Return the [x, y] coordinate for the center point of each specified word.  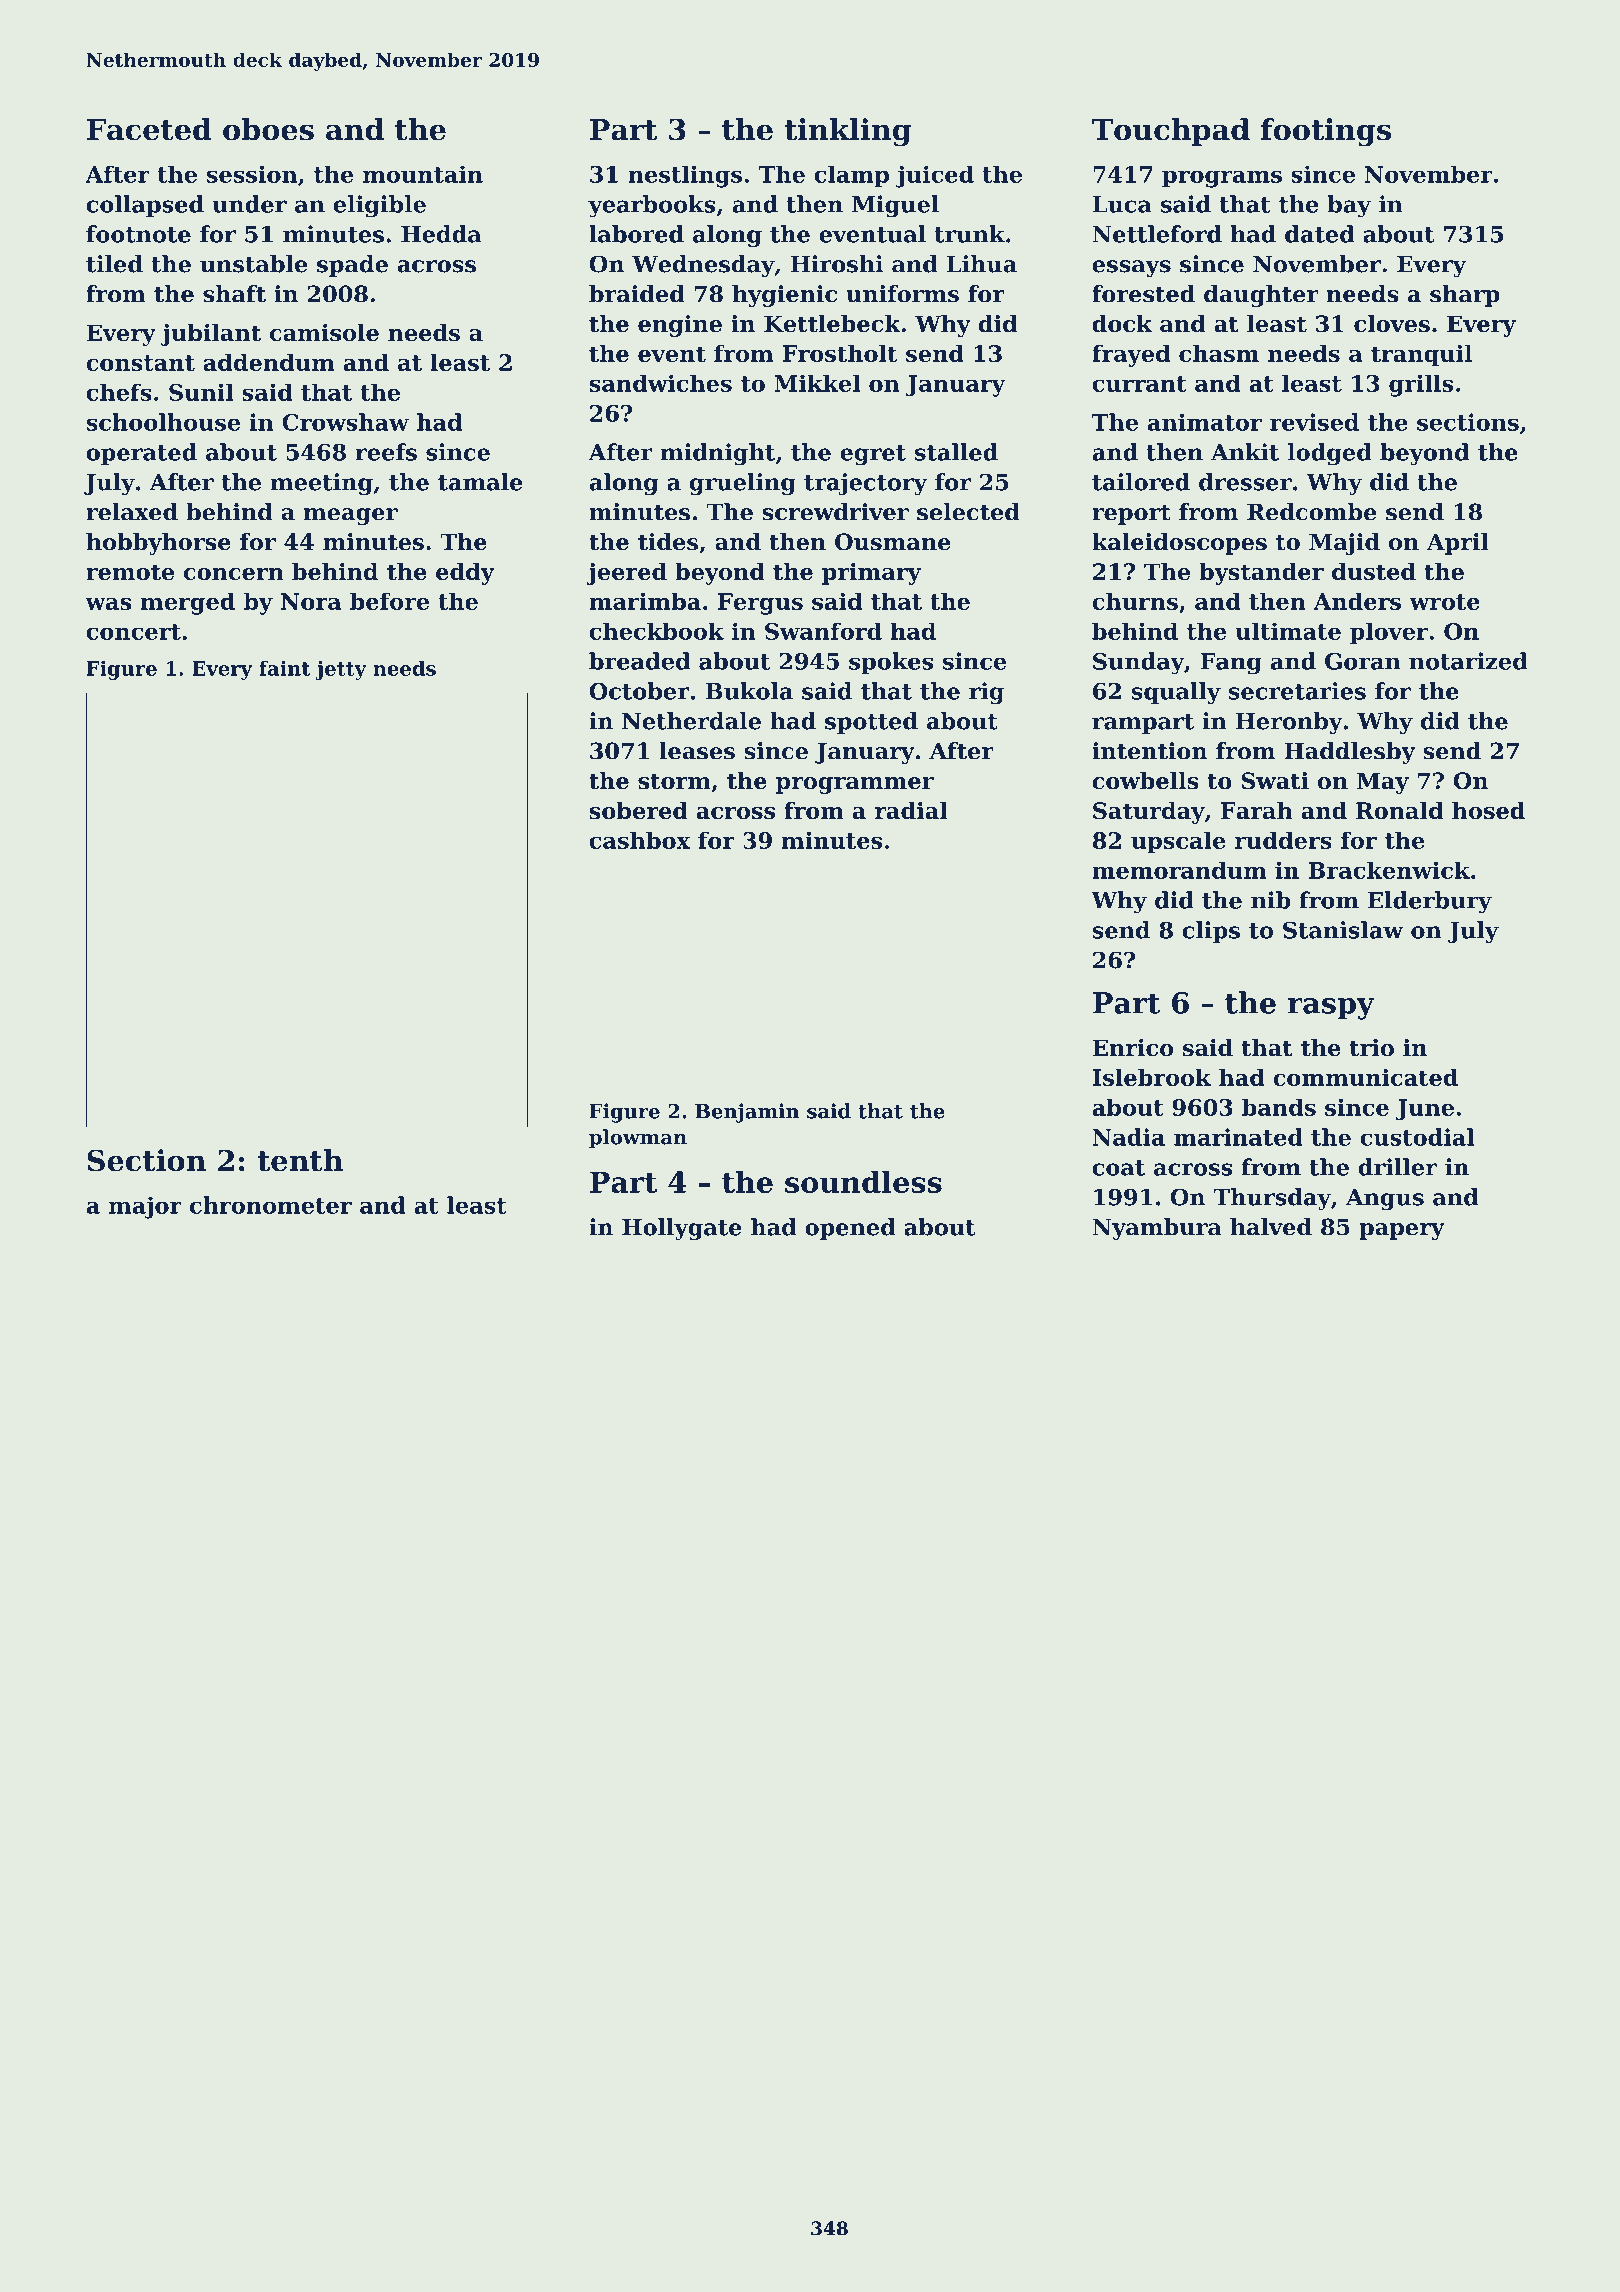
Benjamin [747, 1113]
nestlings [685, 176]
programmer [855, 785]
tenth [300, 1160]
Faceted [149, 129]
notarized [1468, 661]
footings [1326, 132]
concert [133, 632]
